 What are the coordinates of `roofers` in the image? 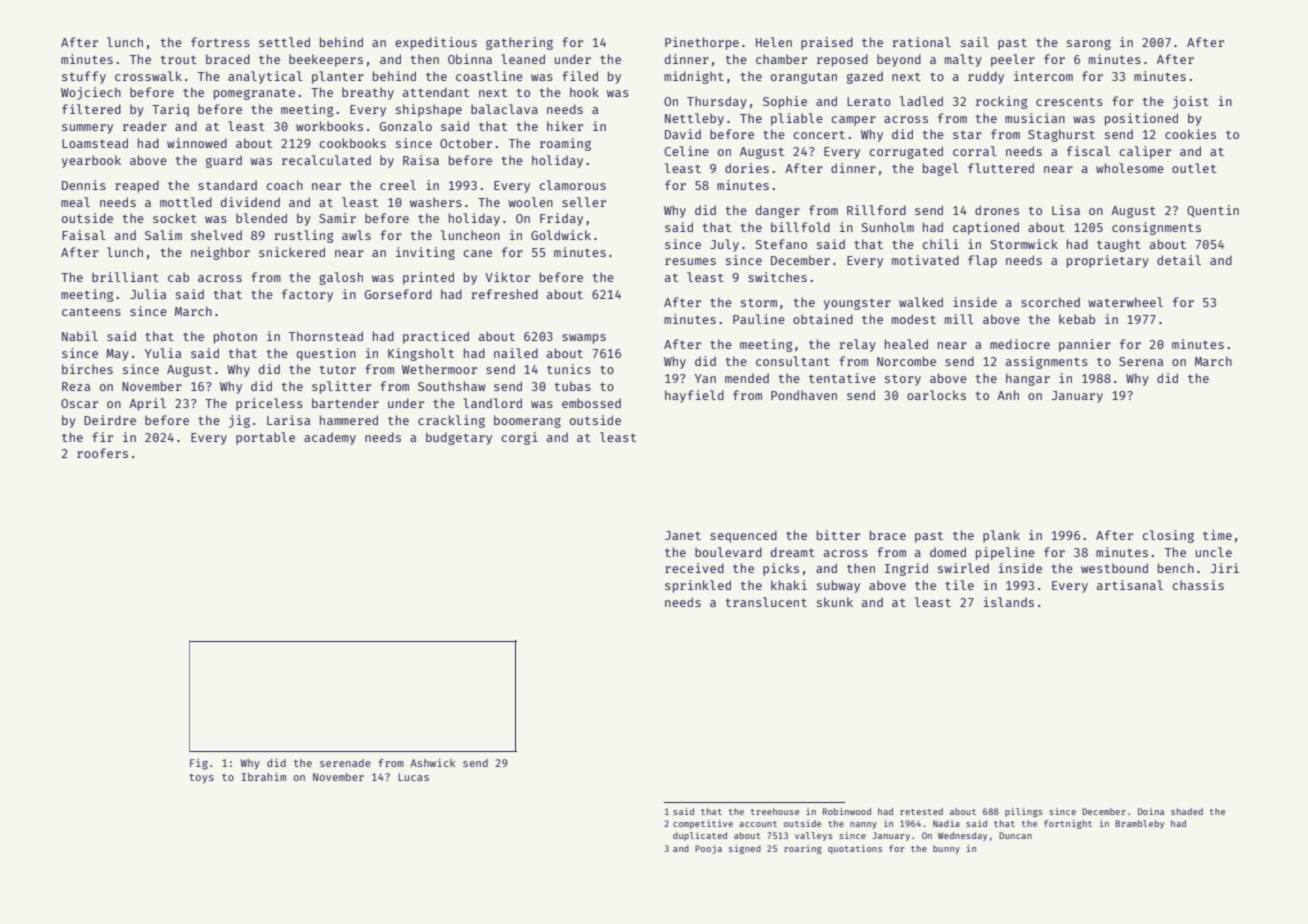 It's located at (102, 453).
